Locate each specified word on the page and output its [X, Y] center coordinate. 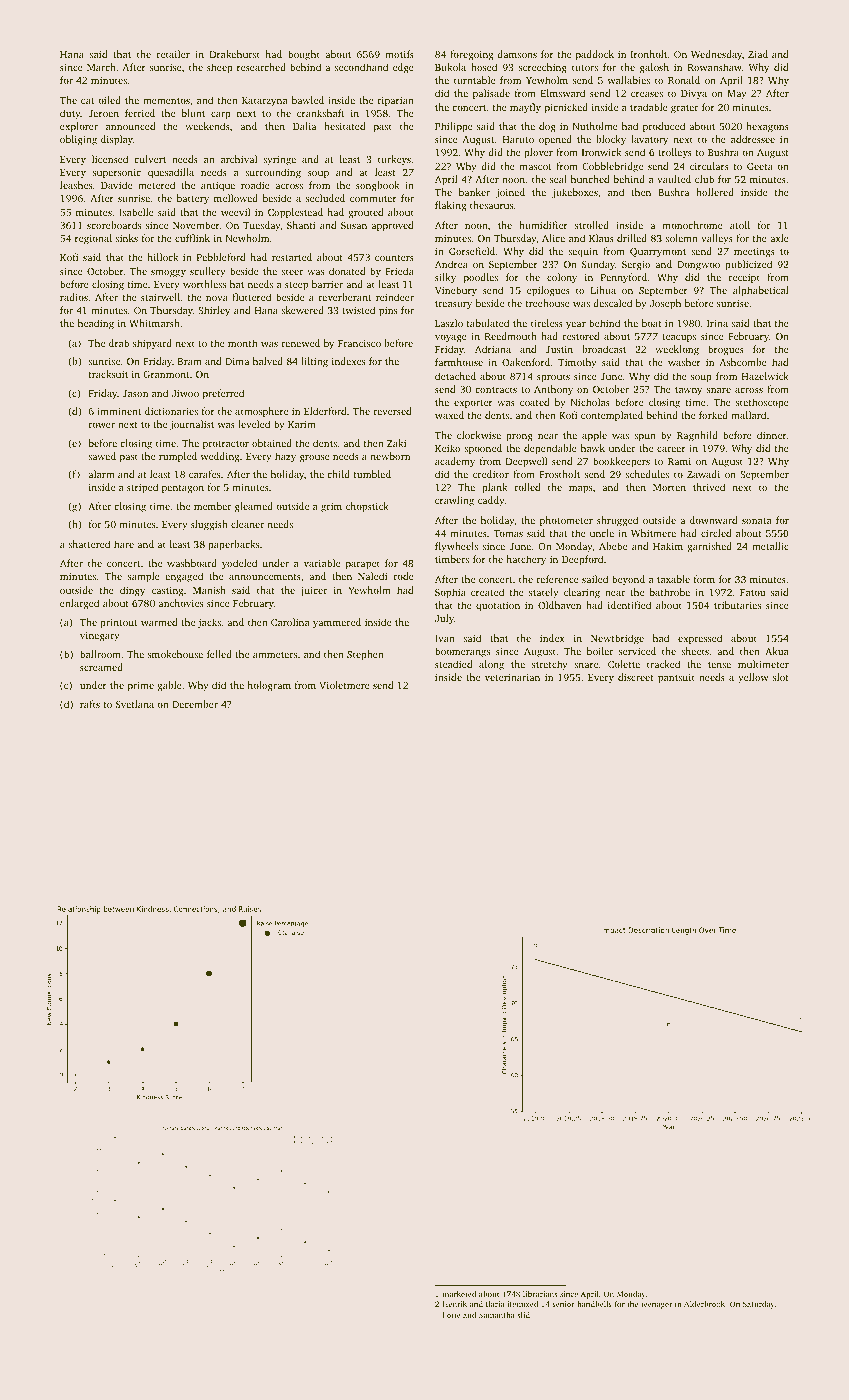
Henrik [455, 1304]
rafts [90, 704]
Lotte [452, 1315]
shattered [89, 544]
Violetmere [344, 685]
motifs [400, 54]
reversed [393, 411]
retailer [173, 54]
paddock [595, 55]
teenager [656, 1305]
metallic [770, 546]
